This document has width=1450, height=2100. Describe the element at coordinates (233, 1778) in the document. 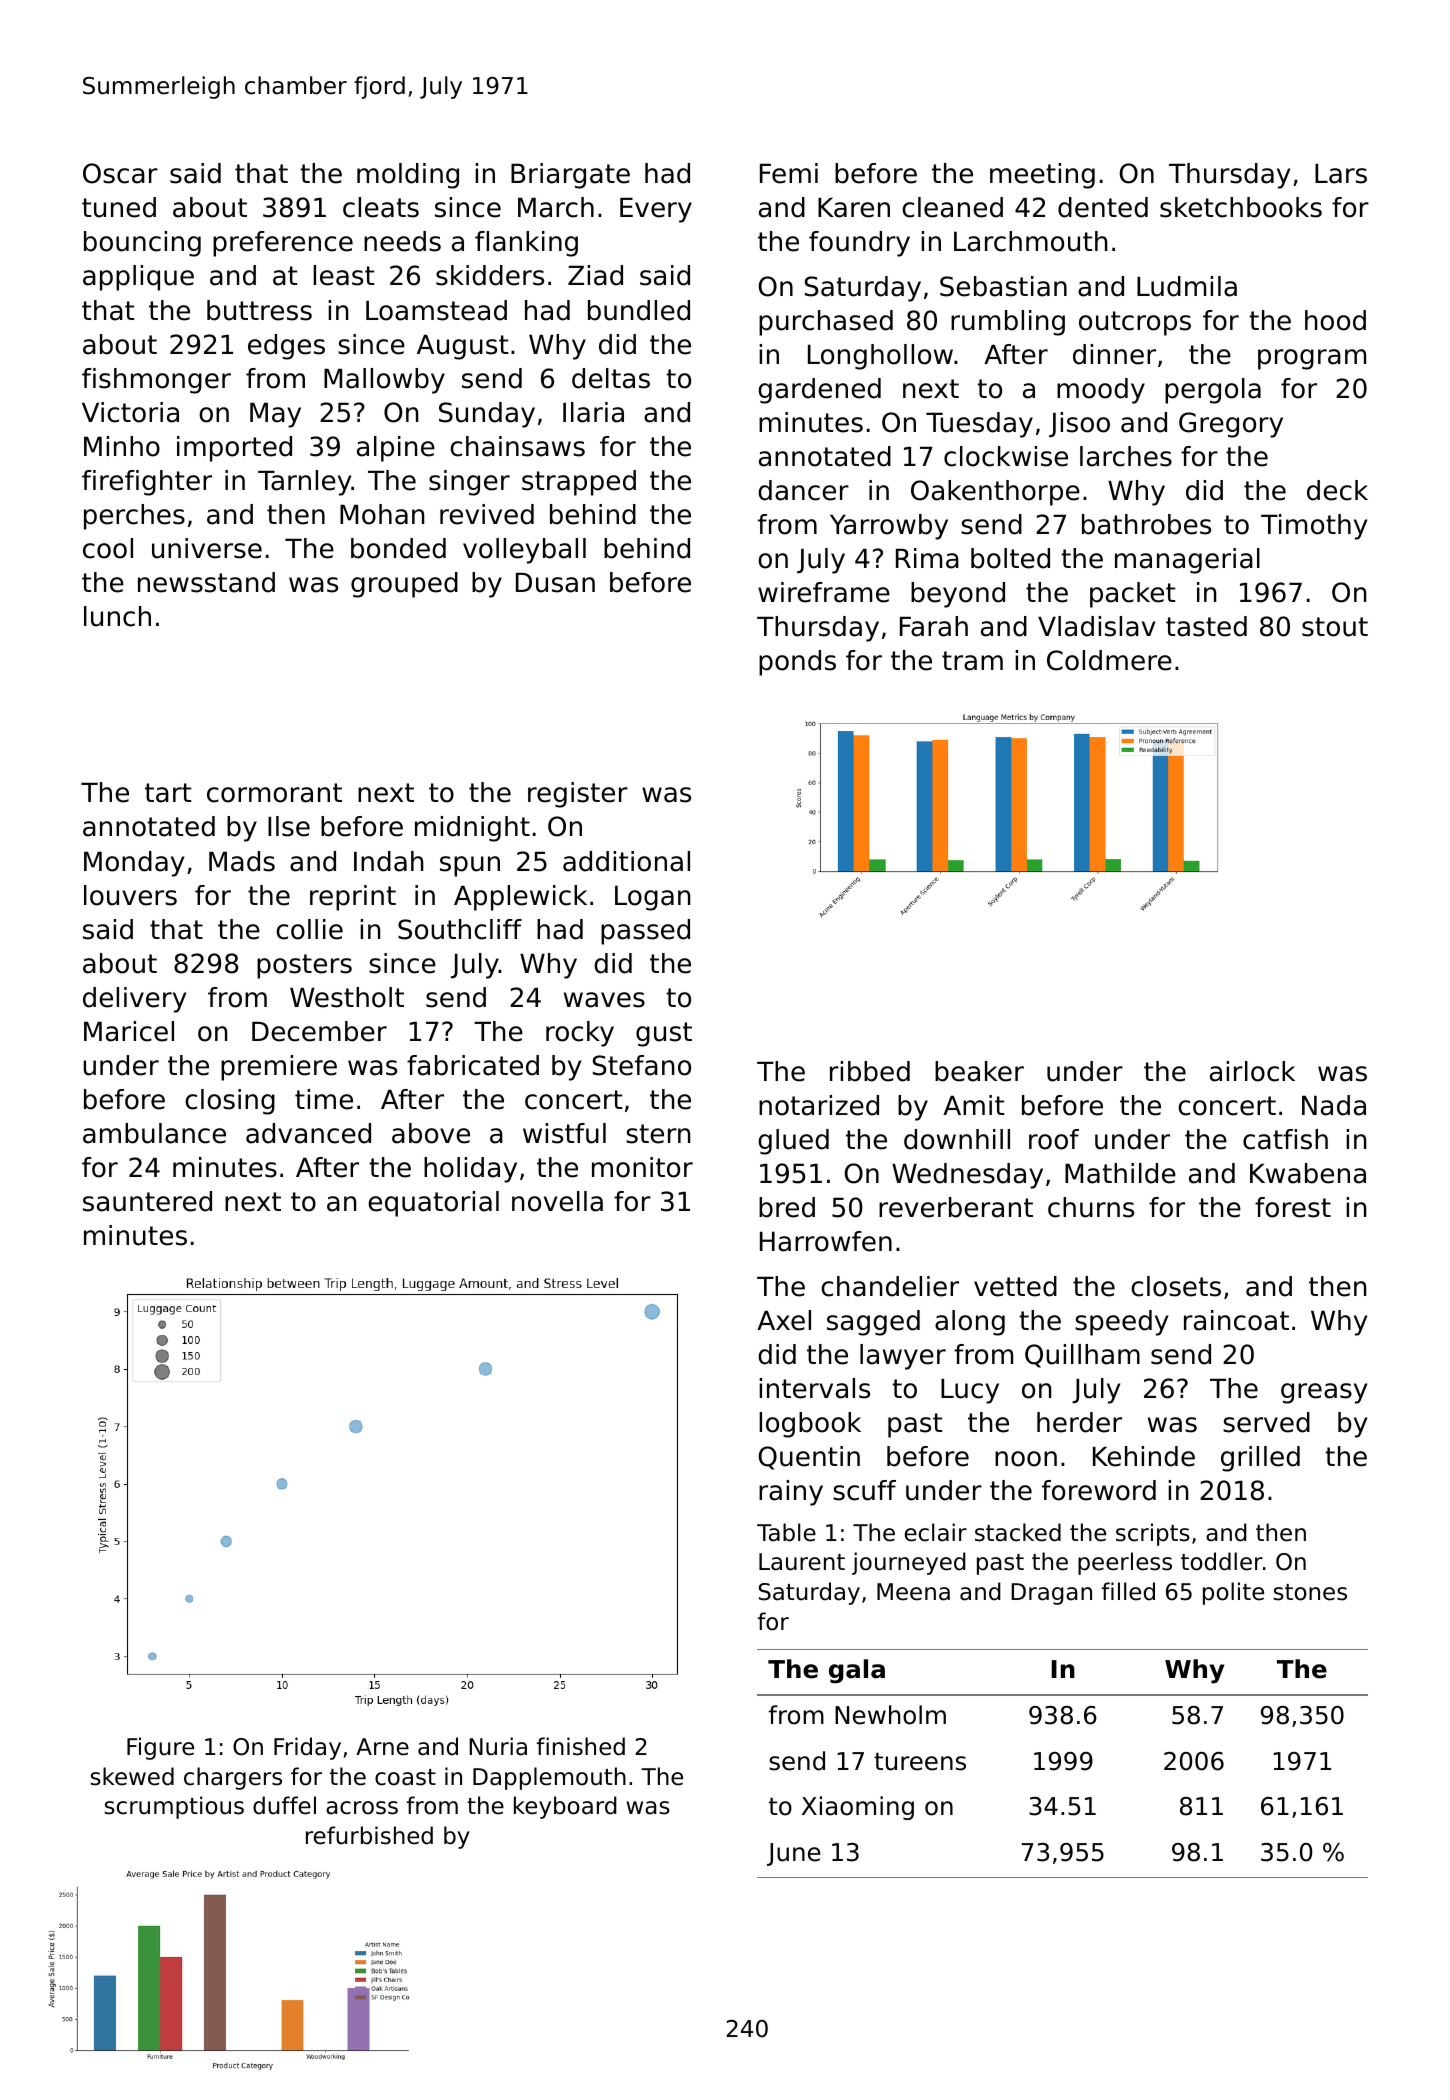

I see `chargers` at that location.
